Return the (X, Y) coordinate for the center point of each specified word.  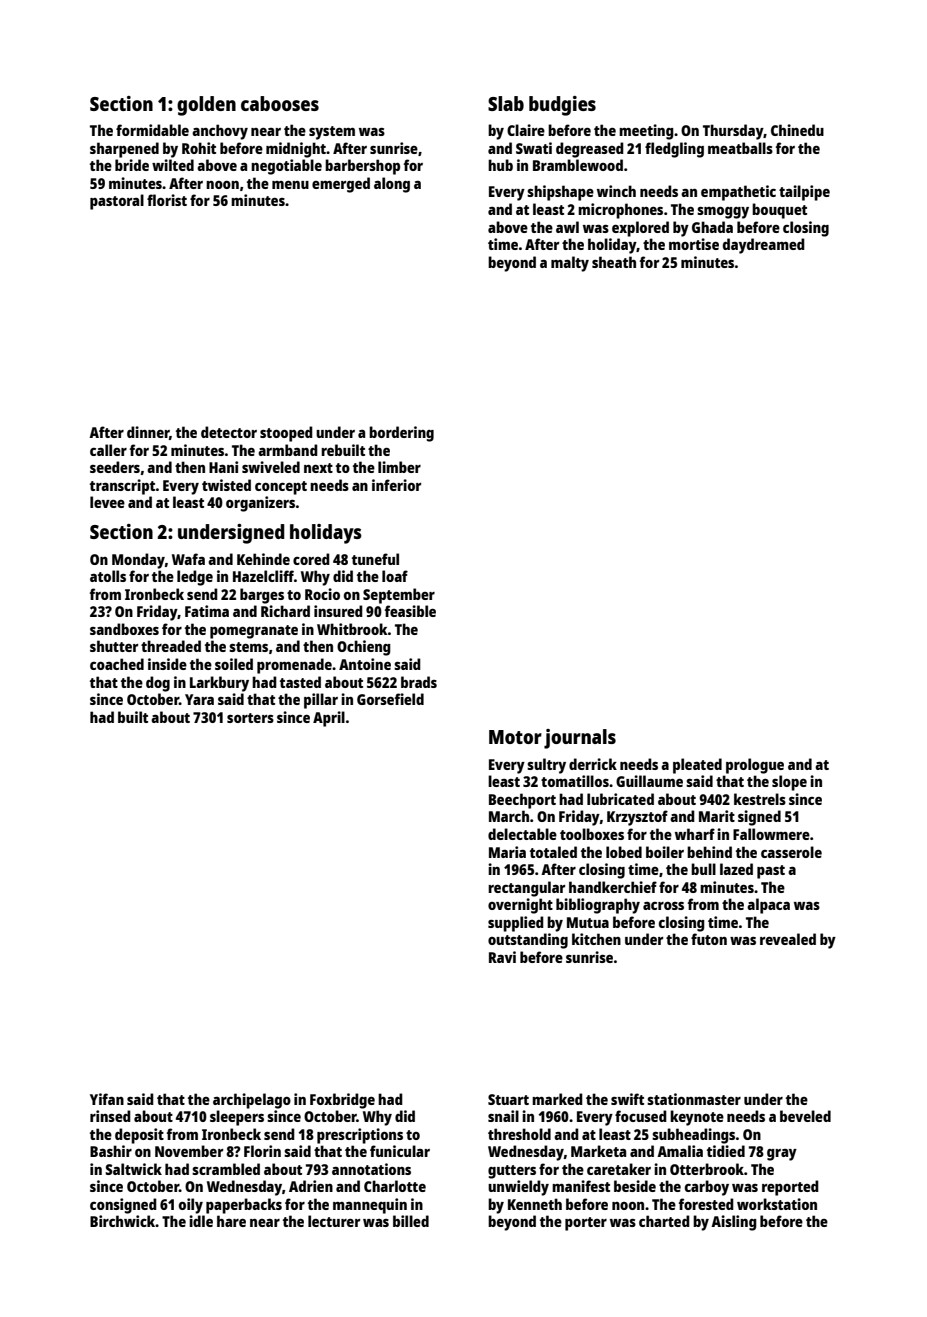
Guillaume (649, 781)
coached (117, 664)
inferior (396, 485)
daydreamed (764, 246)
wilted (173, 165)
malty (570, 264)
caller (108, 450)
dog (158, 684)
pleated (697, 766)
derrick (593, 764)
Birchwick (123, 1221)
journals (580, 739)
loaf (395, 576)
